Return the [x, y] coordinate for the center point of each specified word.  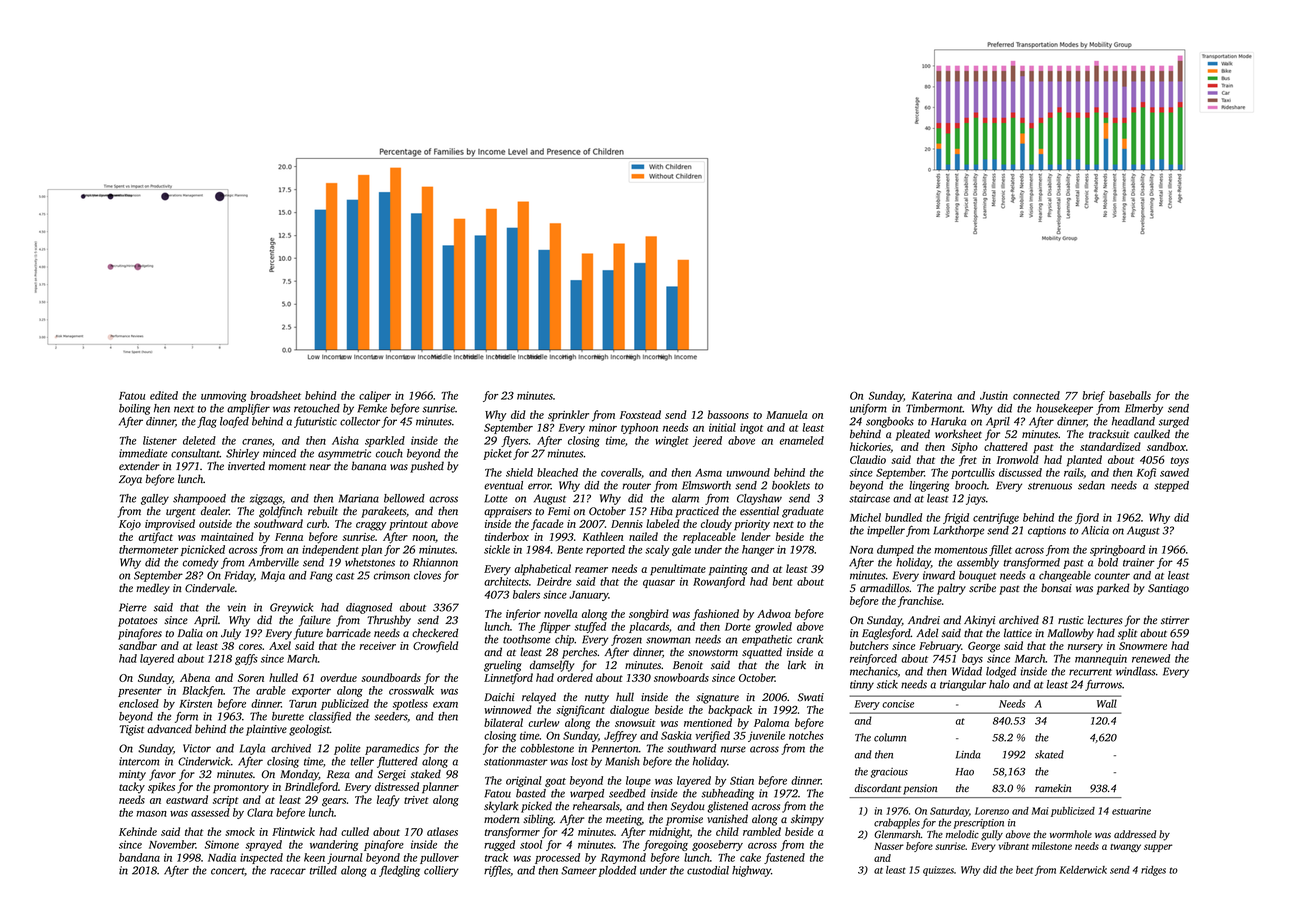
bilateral [503, 722]
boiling [134, 409]
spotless [410, 704]
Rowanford [719, 582]
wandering [334, 845]
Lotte [496, 498]
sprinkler [568, 416]
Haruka [948, 421]
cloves [427, 575]
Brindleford [311, 788]
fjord [1087, 518]
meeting [624, 820]
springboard [1117, 550]
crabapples [897, 823]
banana [369, 466]
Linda [968, 754]
